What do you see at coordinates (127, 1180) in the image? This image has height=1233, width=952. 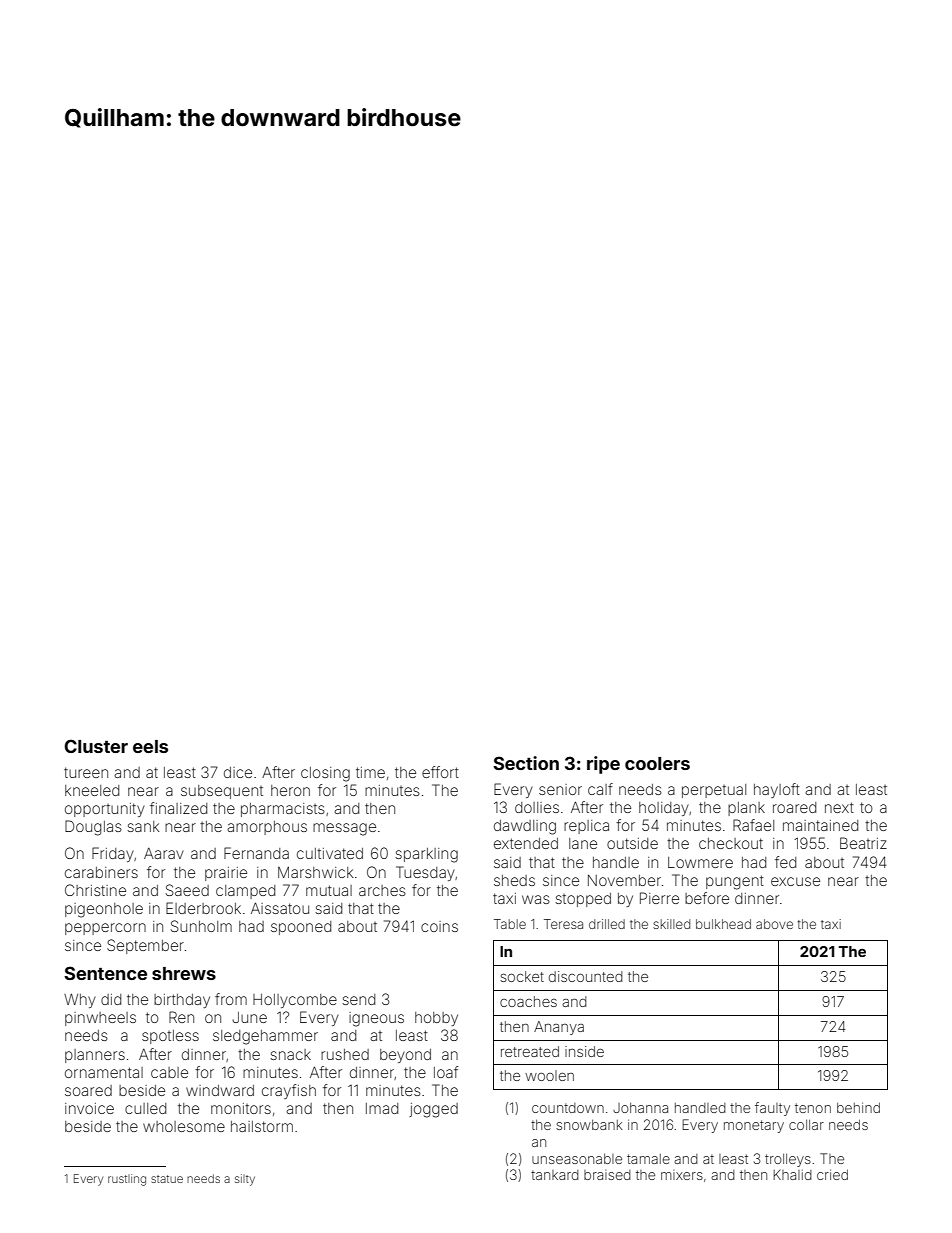 I see `rustling` at bounding box center [127, 1180].
